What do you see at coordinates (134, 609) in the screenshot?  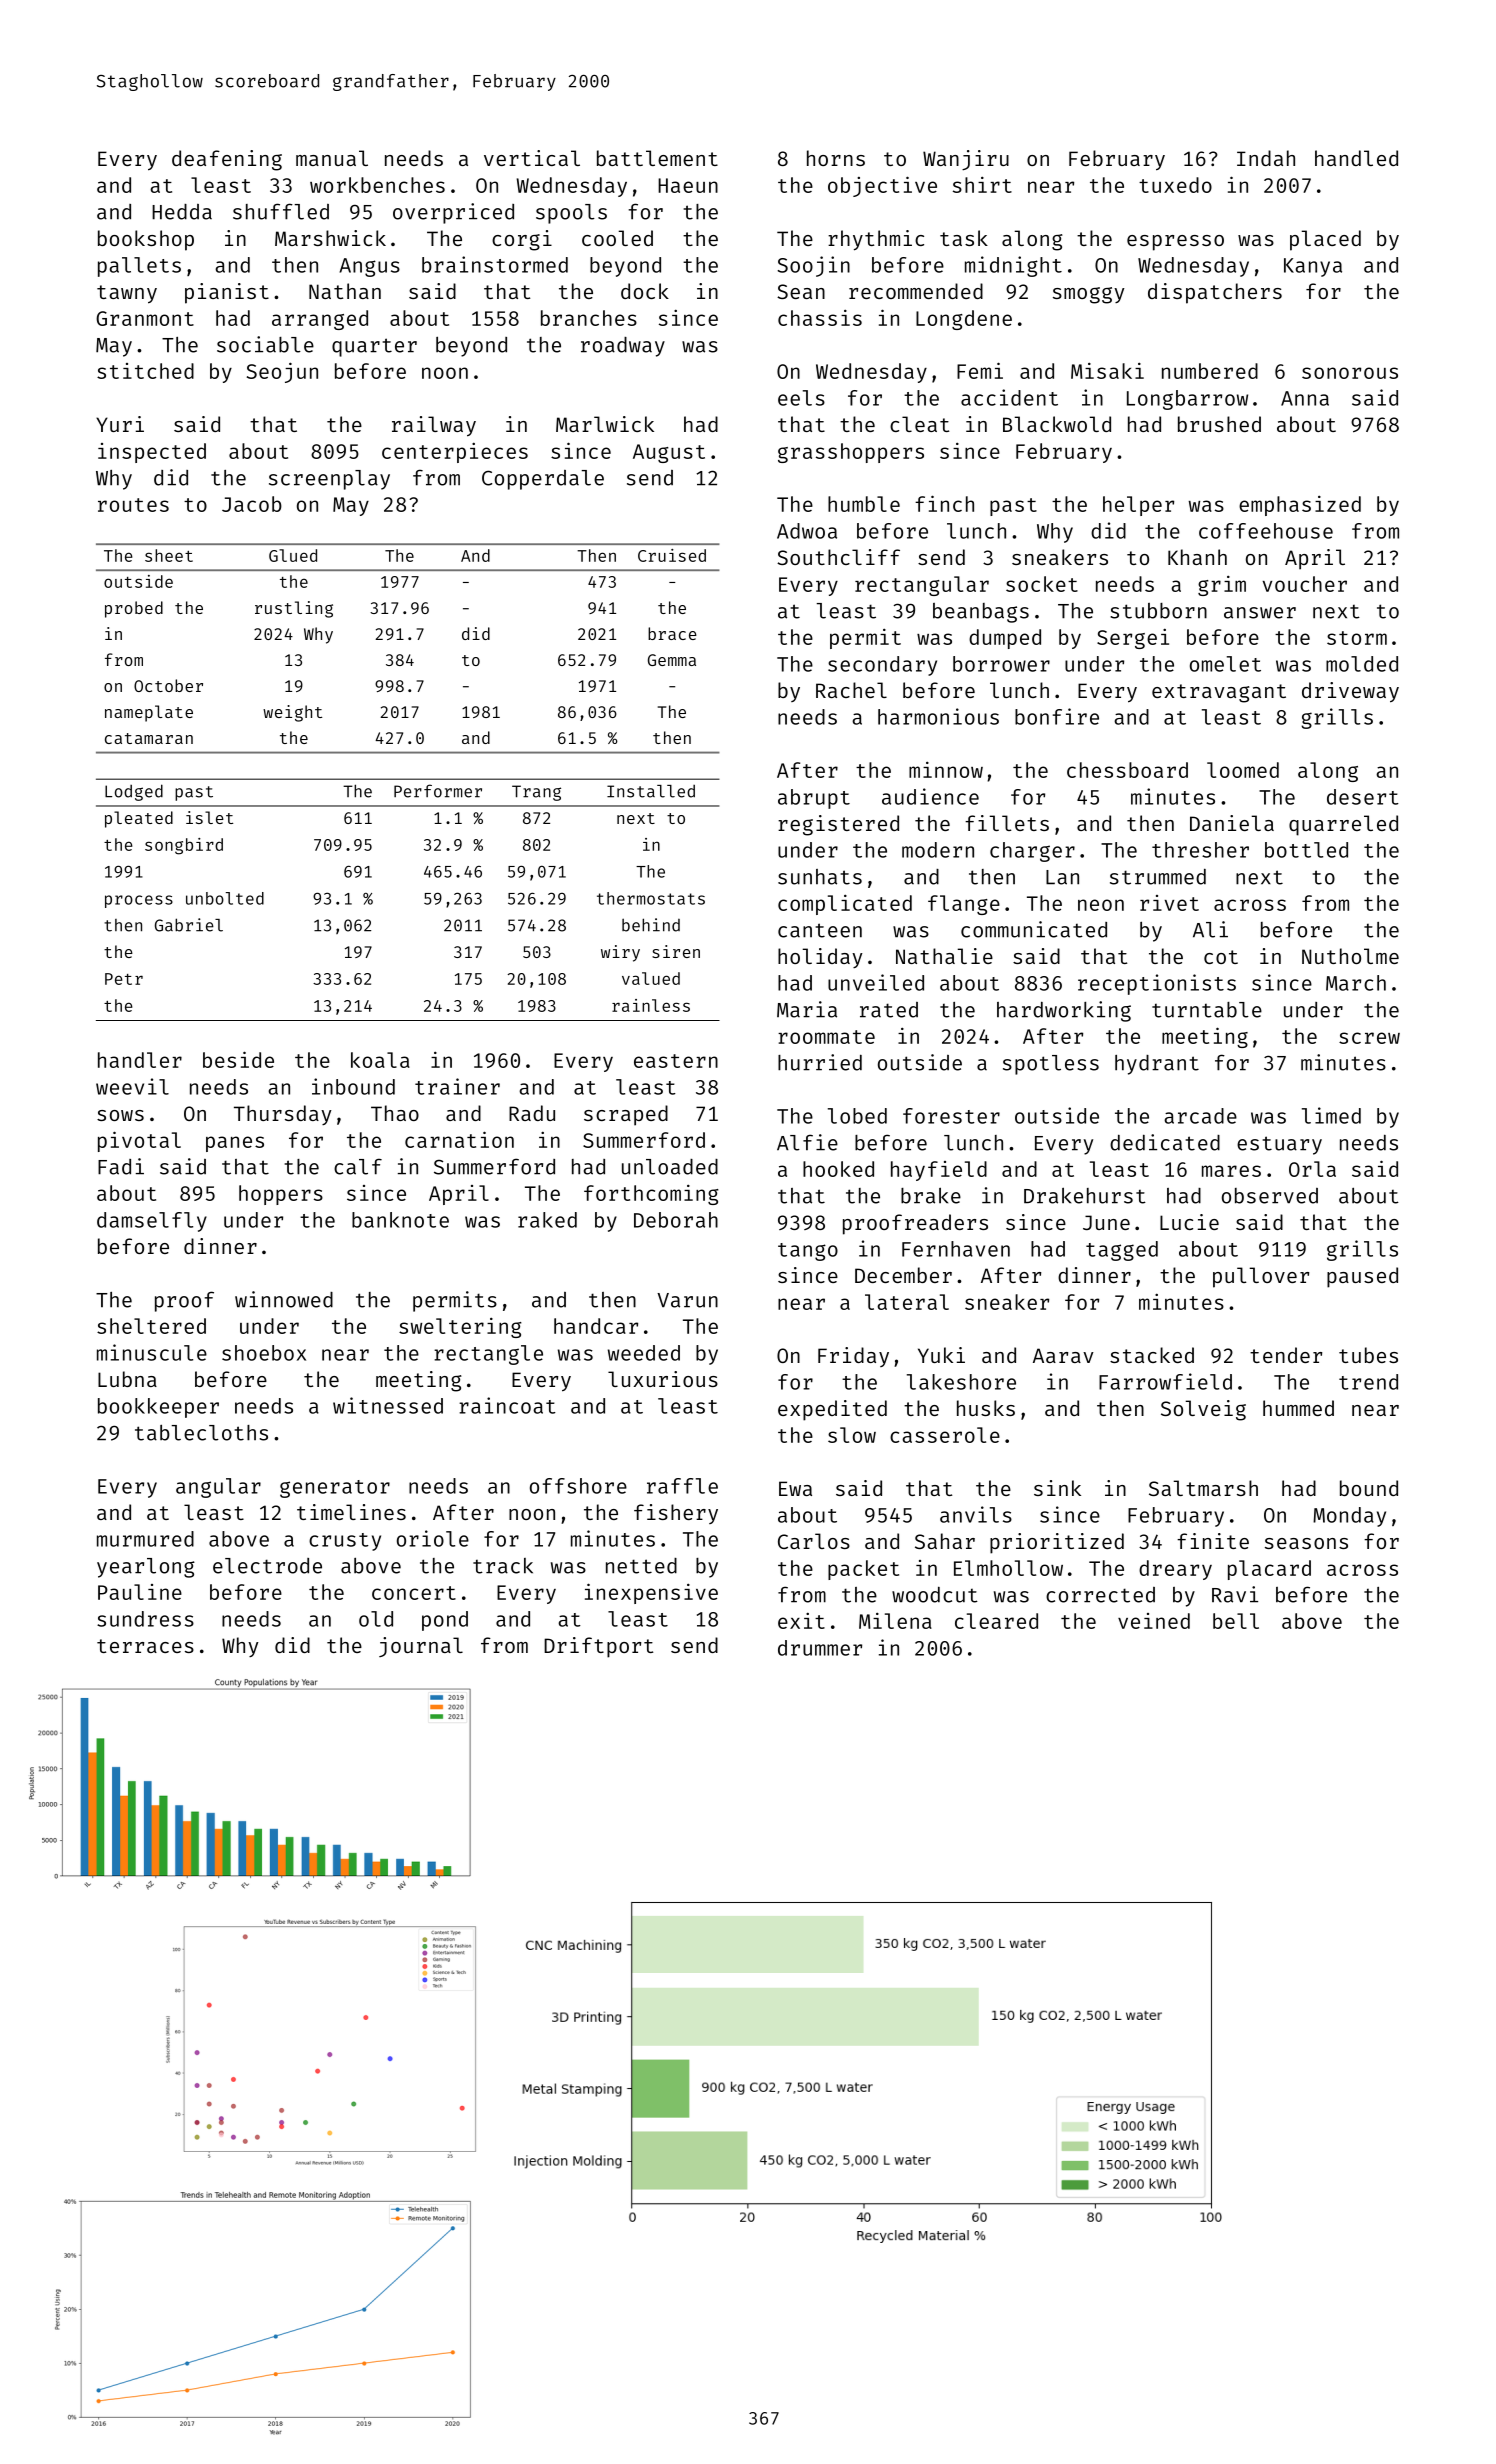 I see `probed` at bounding box center [134, 609].
